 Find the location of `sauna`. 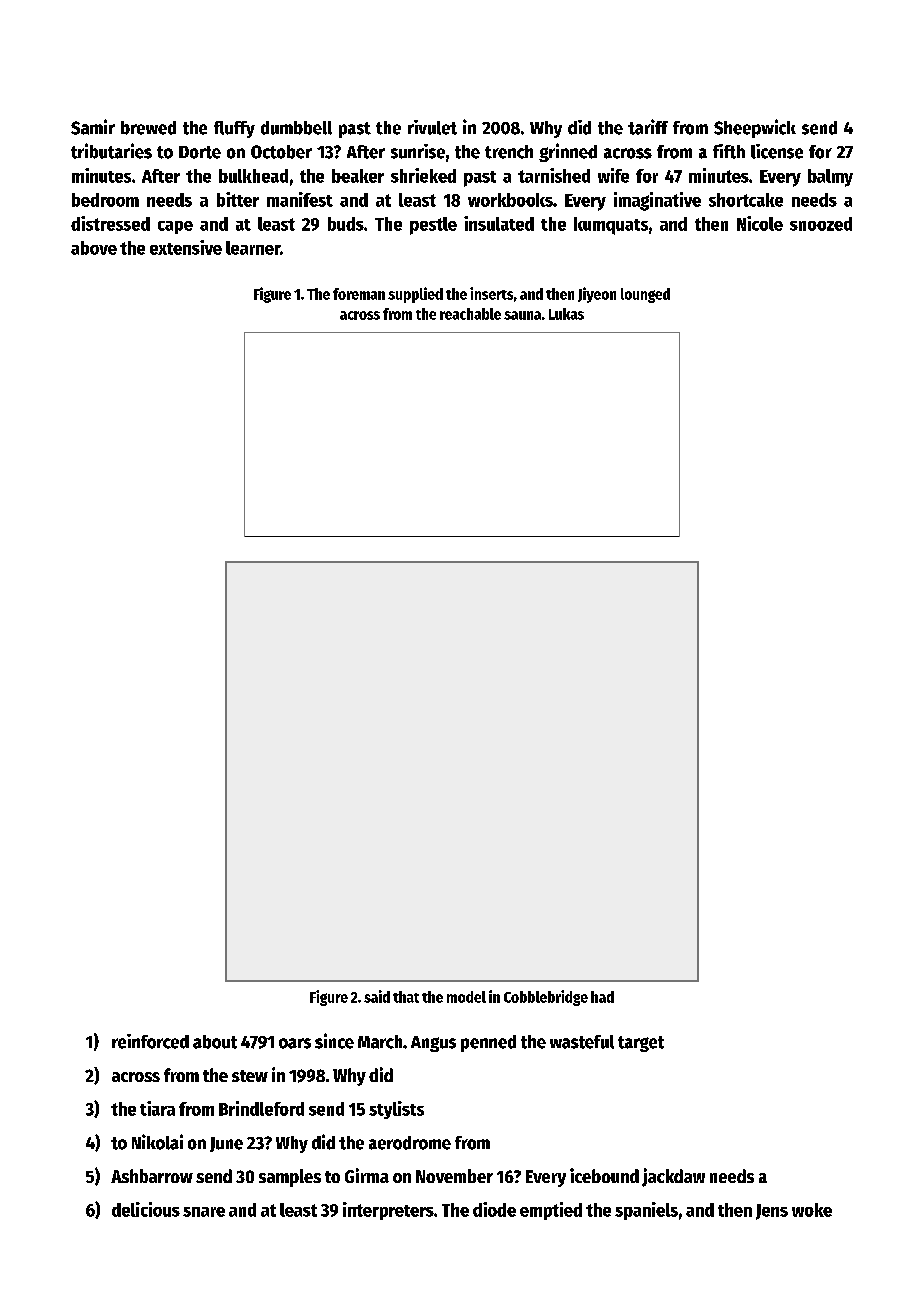

sauna is located at coordinates (522, 315).
